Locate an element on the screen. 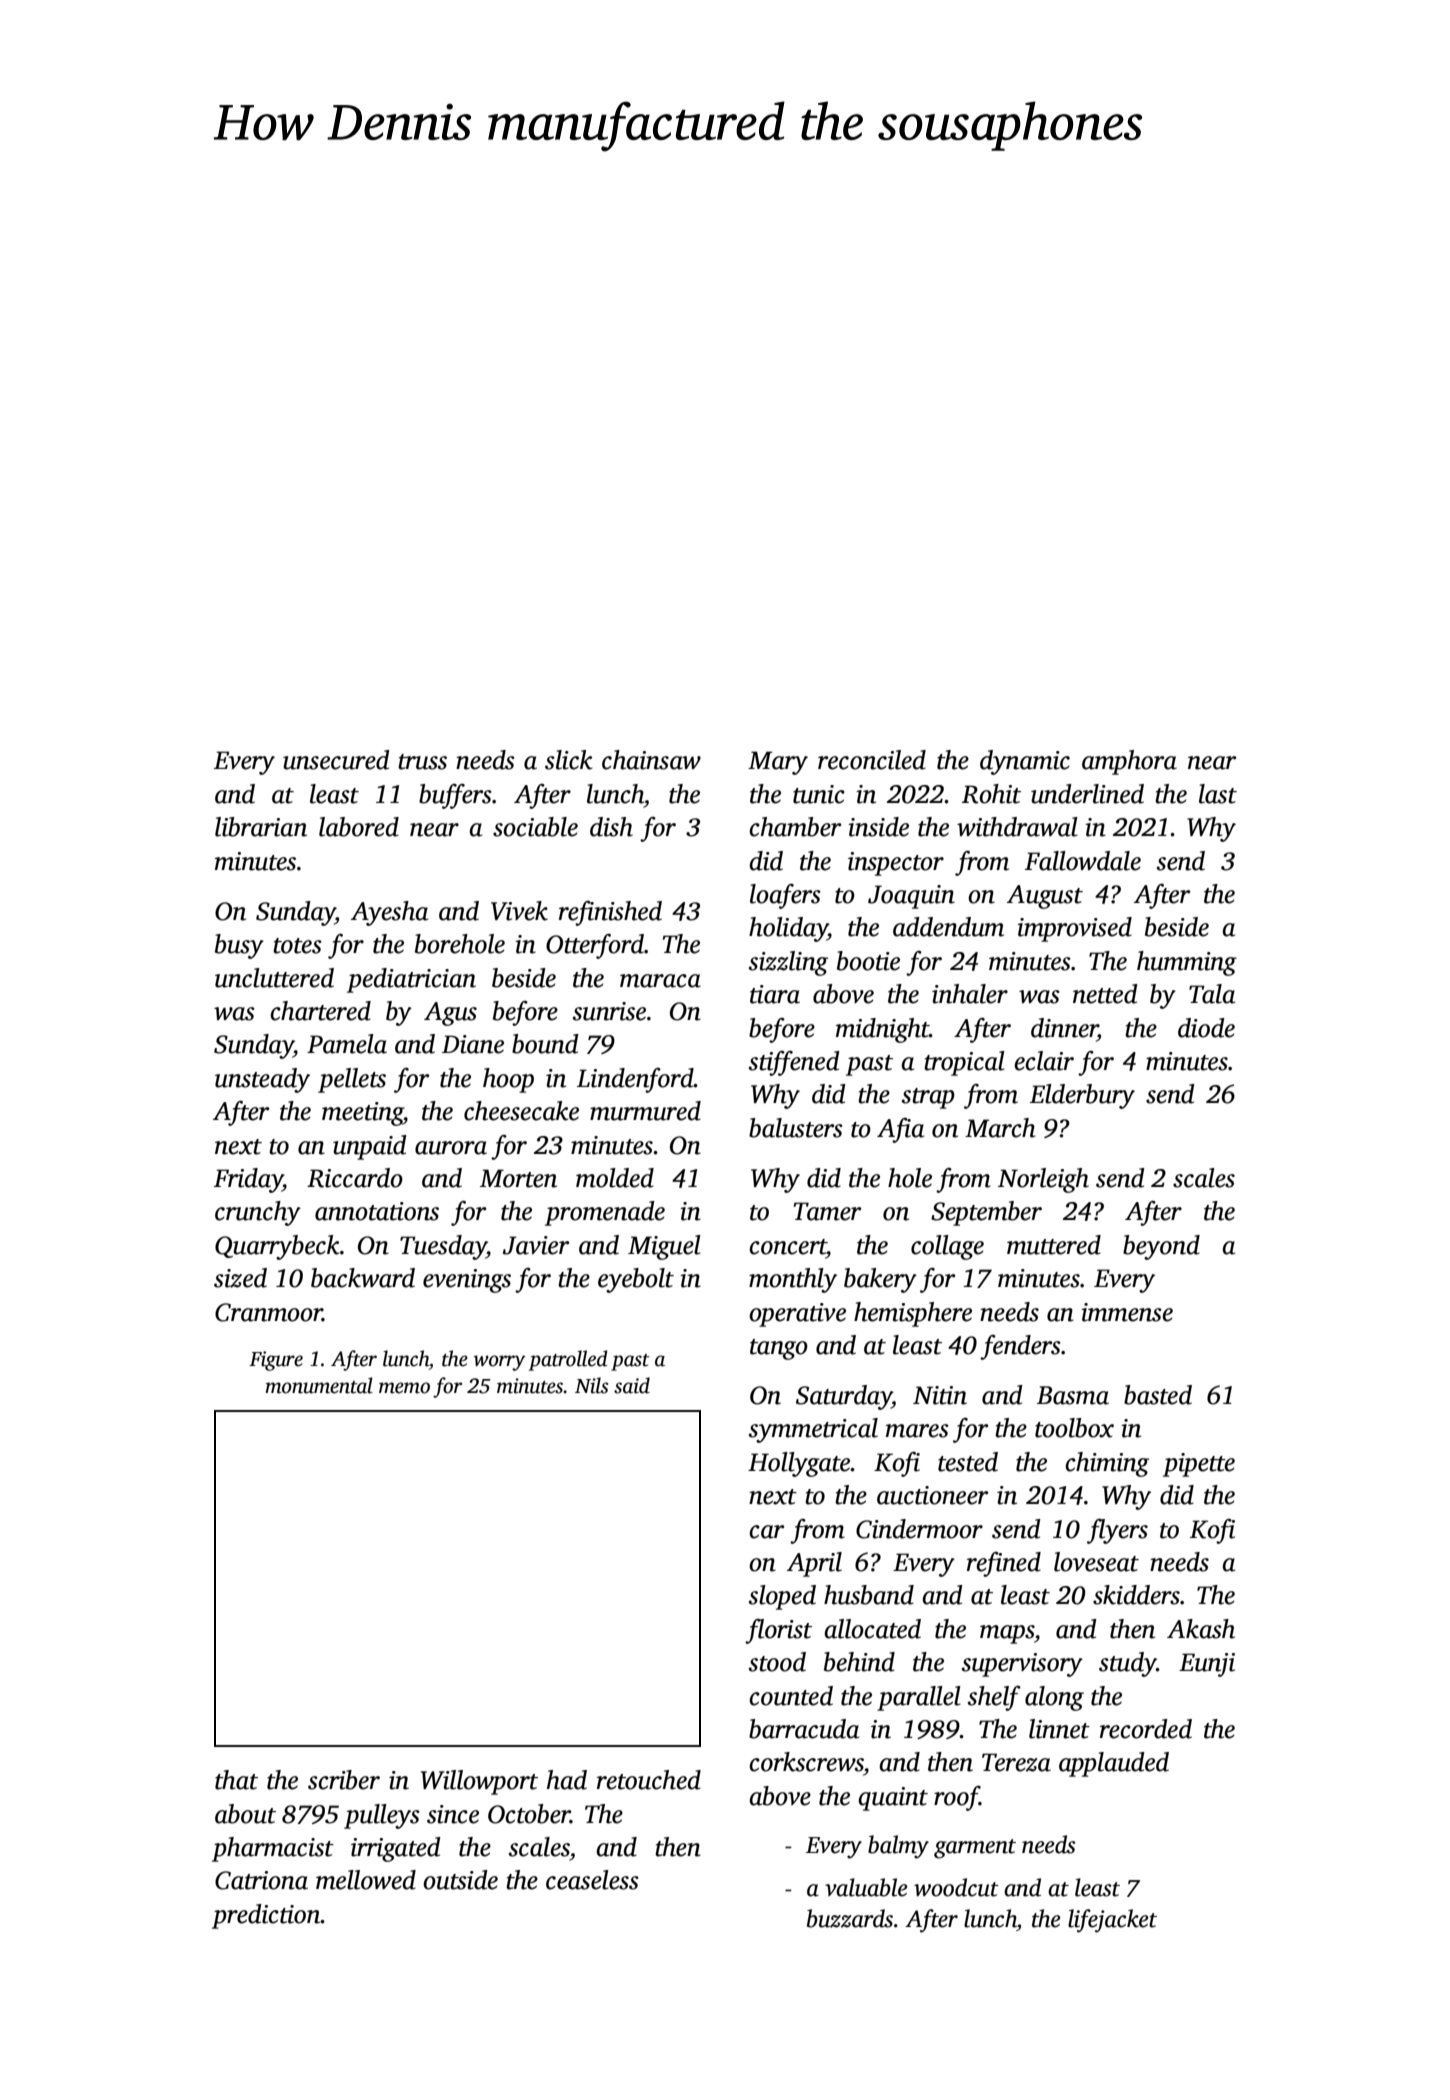  murmured is located at coordinates (645, 1111).
